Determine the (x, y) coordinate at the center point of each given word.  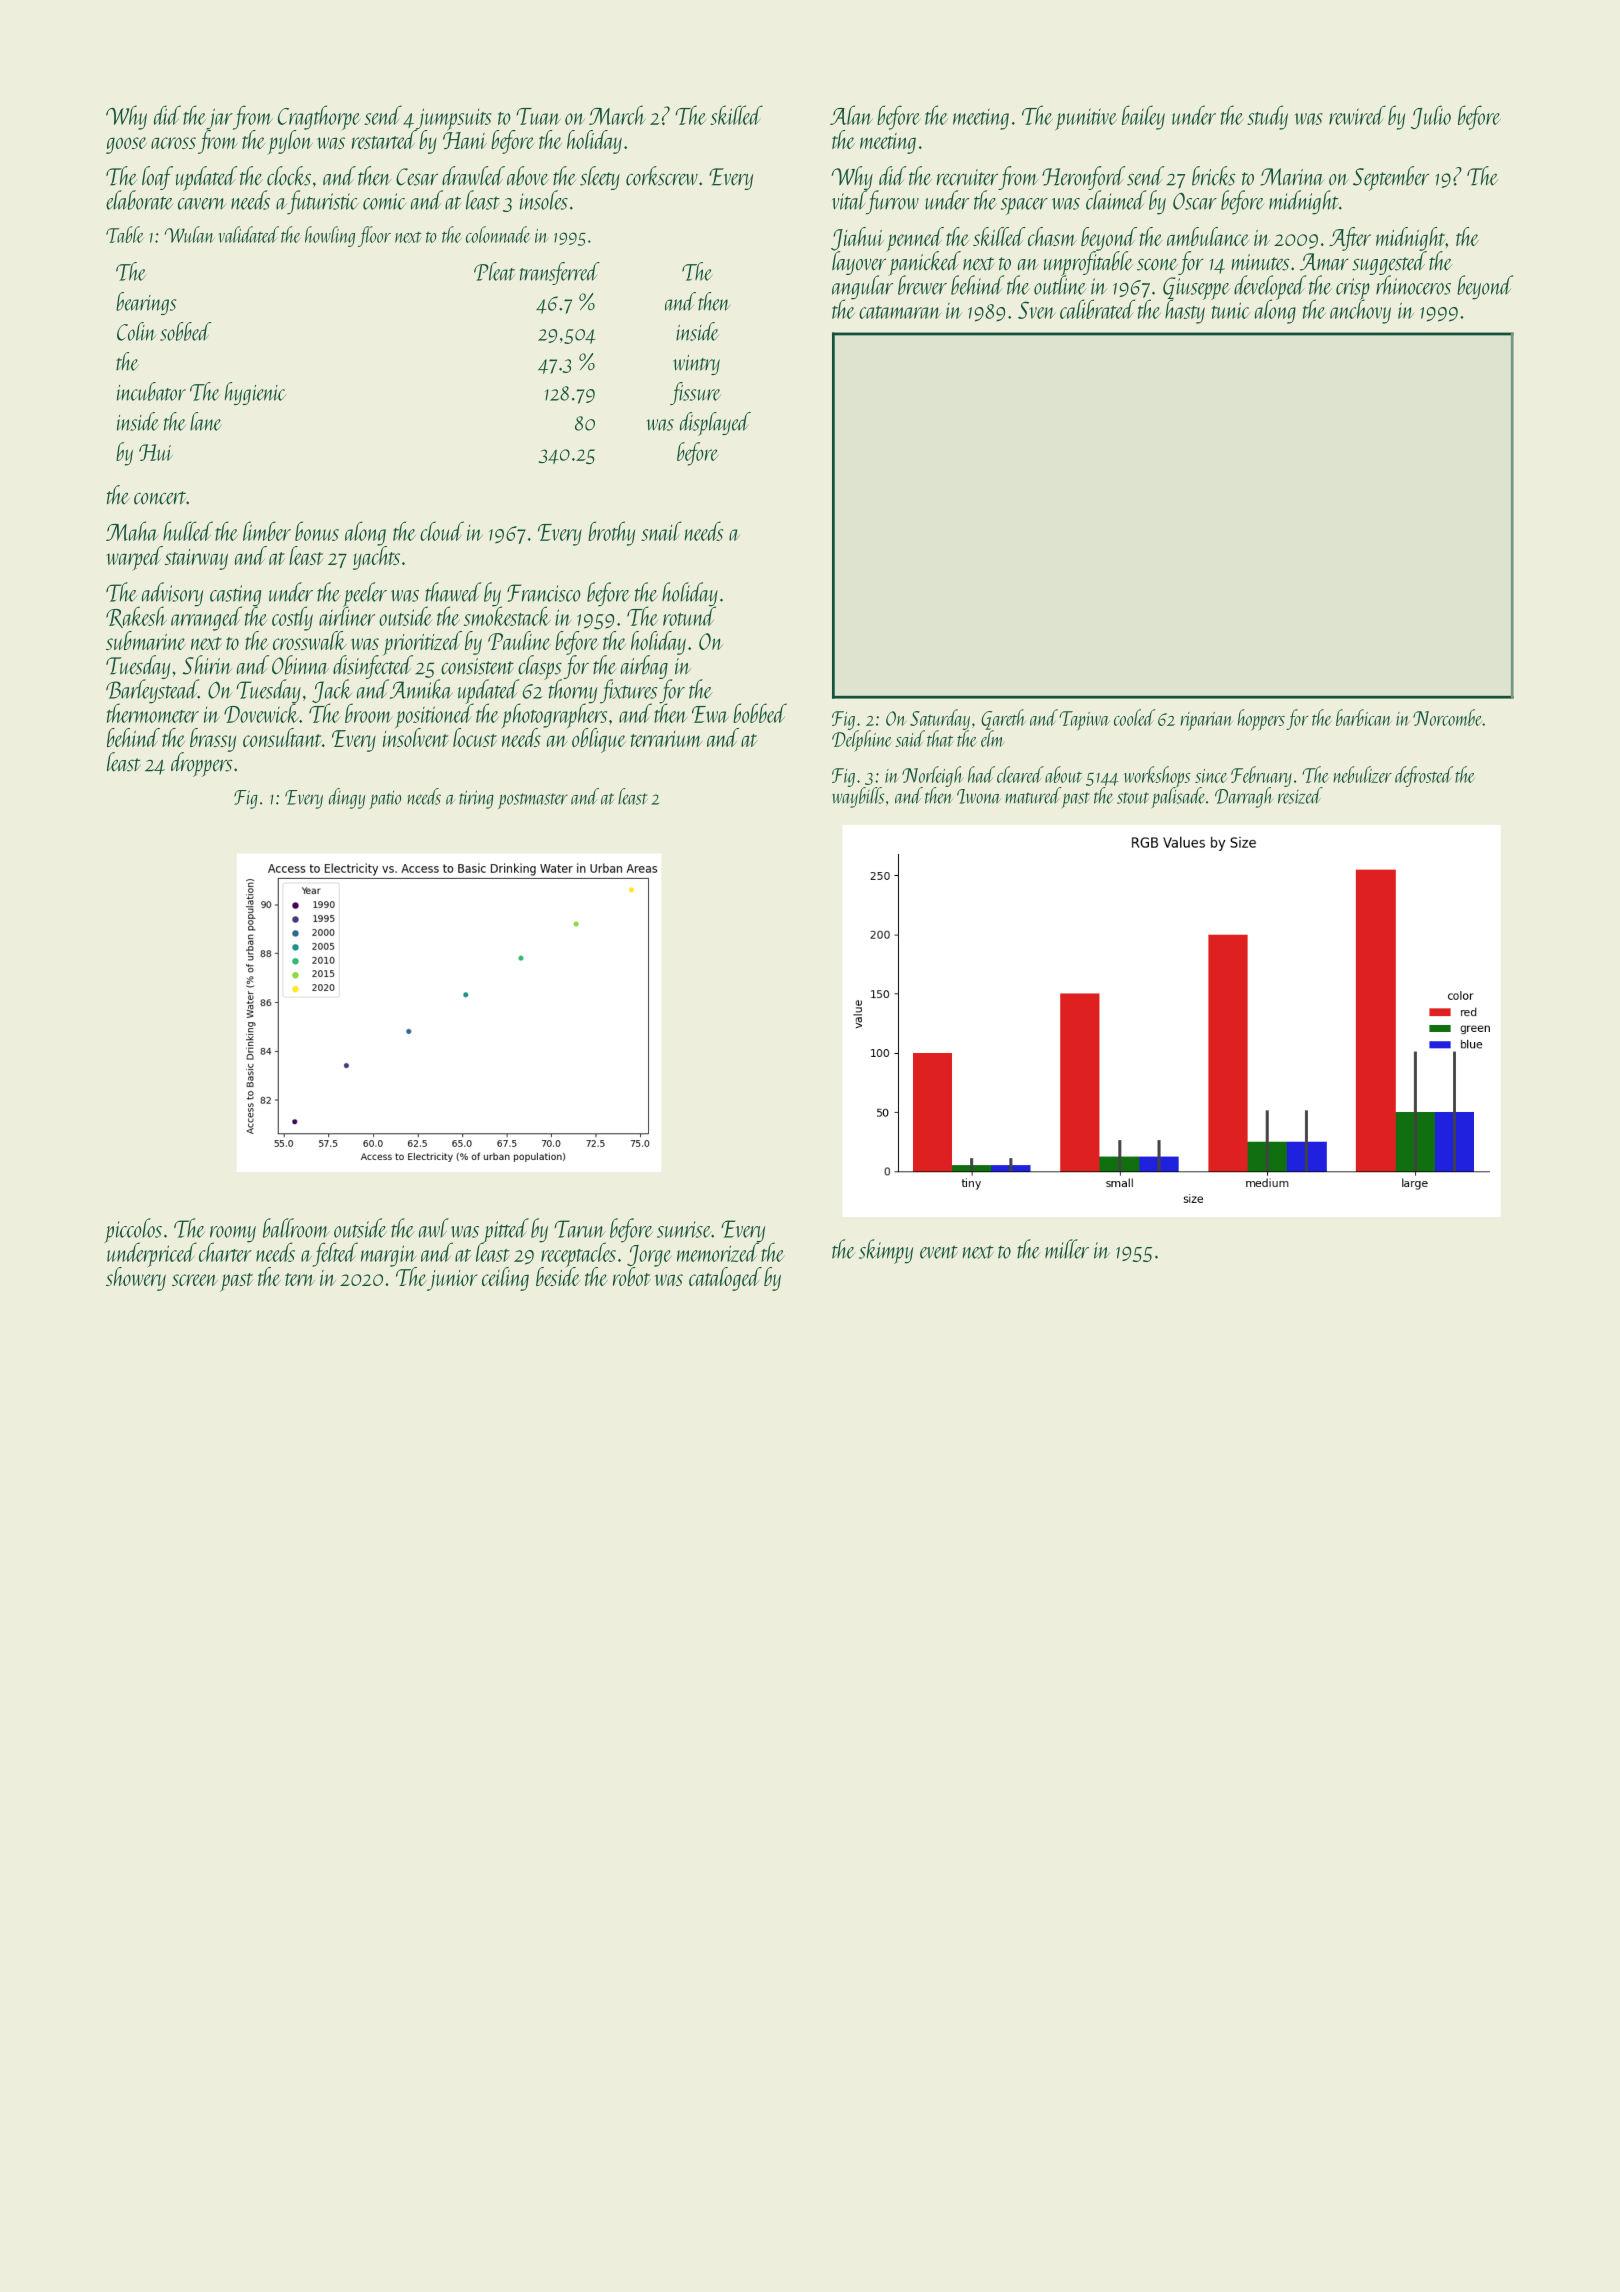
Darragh (1244, 797)
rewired (1357, 115)
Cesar (417, 177)
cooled (1134, 717)
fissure (695, 393)
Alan (851, 115)
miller (1067, 1249)
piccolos (133, 1230)
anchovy (1360, 312)
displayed (715, 424)
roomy (233, 1234)
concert (160, 498)
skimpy (886, 1251)
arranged (206, 618)
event (939, 1252)
